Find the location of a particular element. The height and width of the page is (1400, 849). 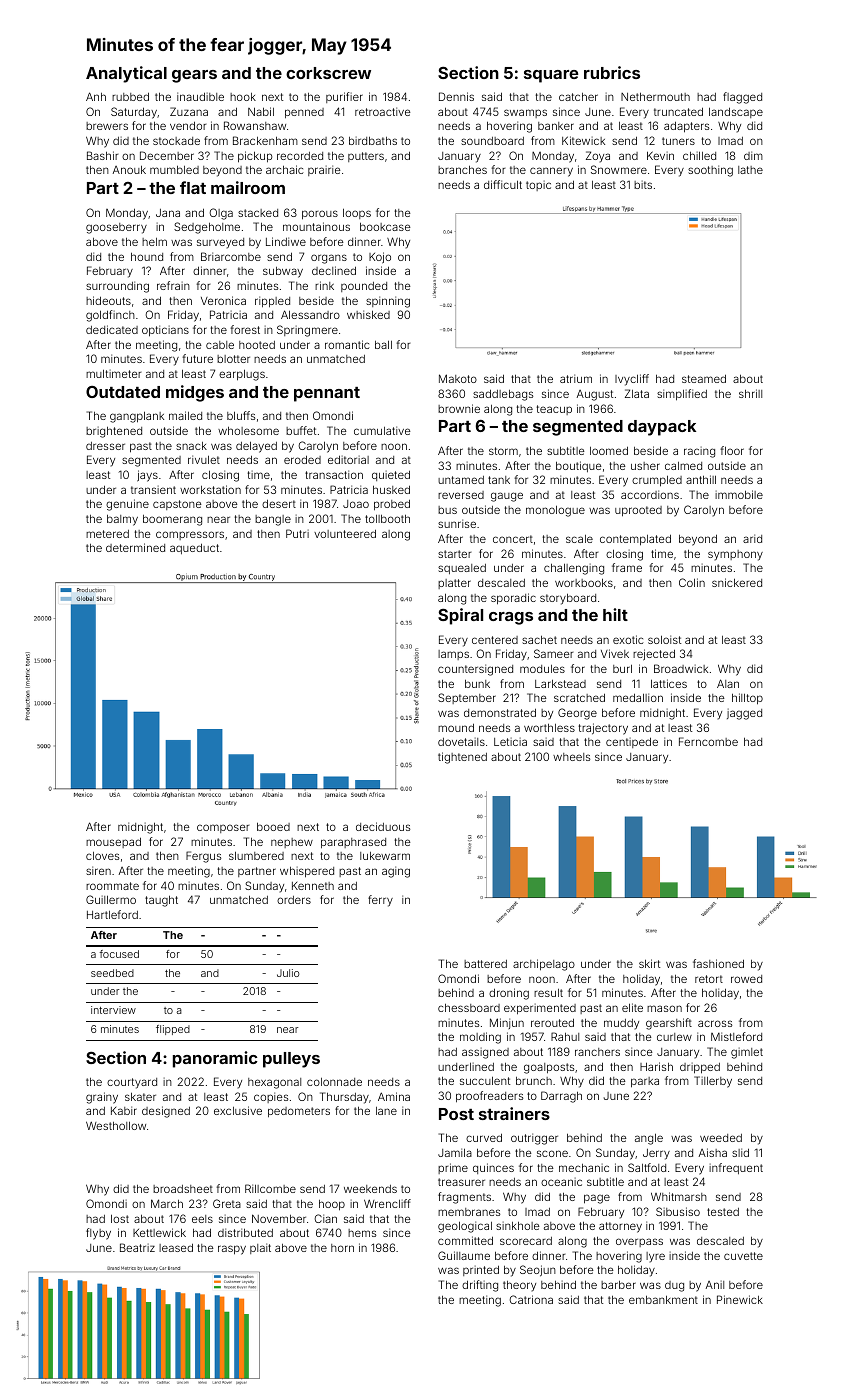

aqueduct is located at coordinates (194, 548).
